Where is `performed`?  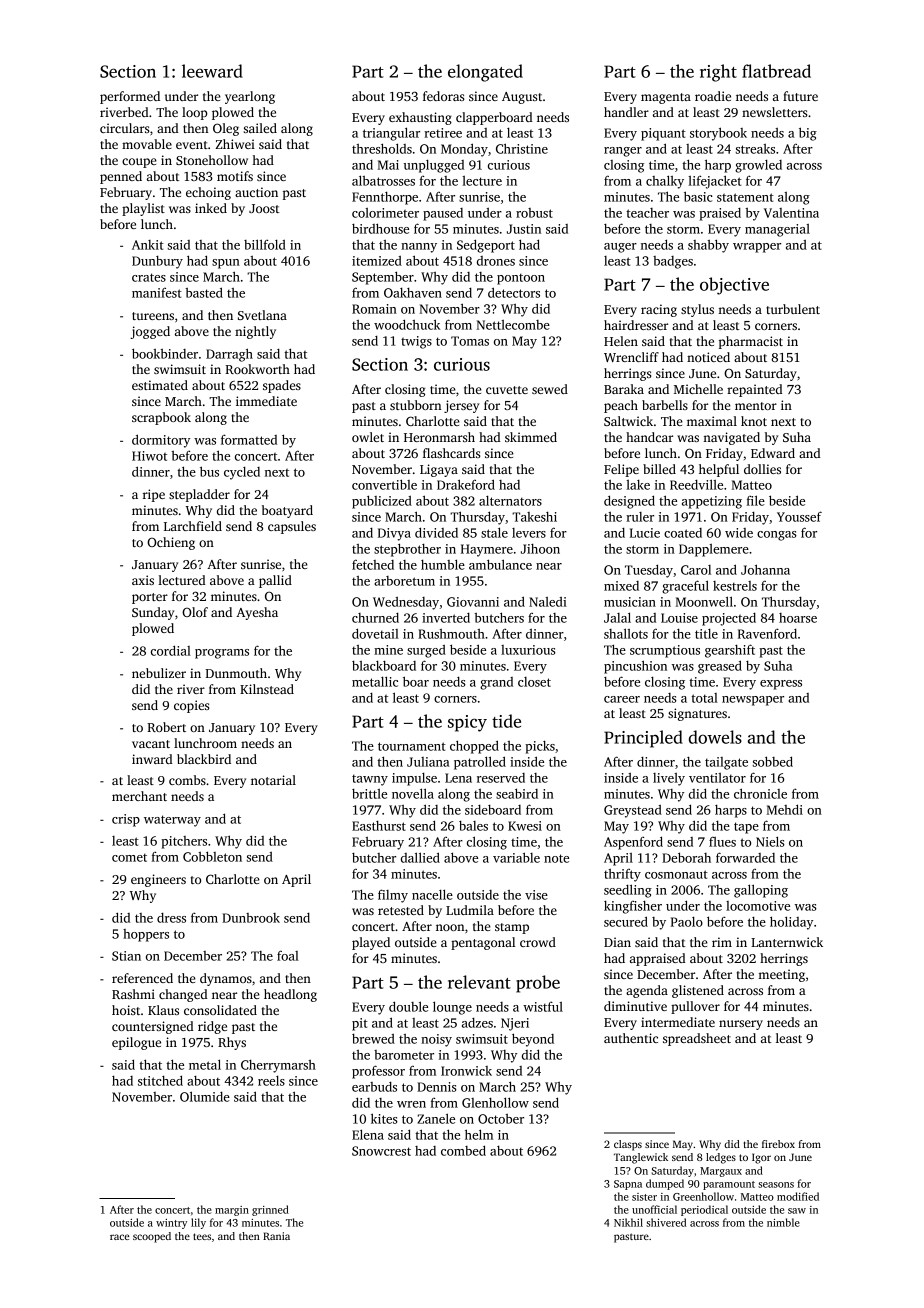
performed is located at coordinates (130, 97).
